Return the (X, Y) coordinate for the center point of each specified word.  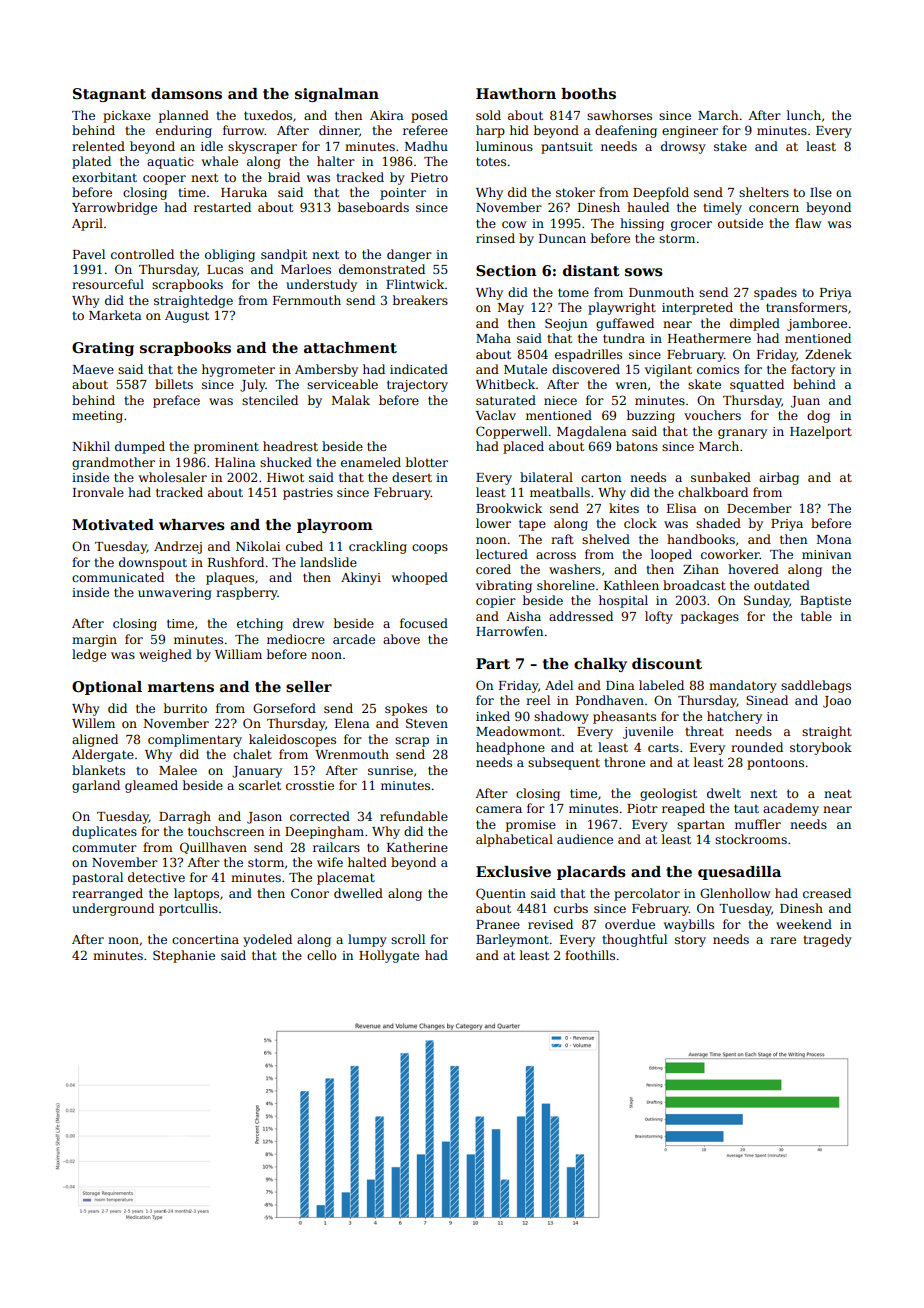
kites (624, 508)
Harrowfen (509, 631)
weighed (165, 655)
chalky (600, 665)
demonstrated (382, 269)
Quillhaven (213, 848)
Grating (103, 349)
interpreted (697, 308)
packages (710, 617)
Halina (235, 462)
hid (519, 130)
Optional (107, 688)
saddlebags (816, 686)
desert (412, 477)
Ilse (821, 192)
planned (184, 116)
